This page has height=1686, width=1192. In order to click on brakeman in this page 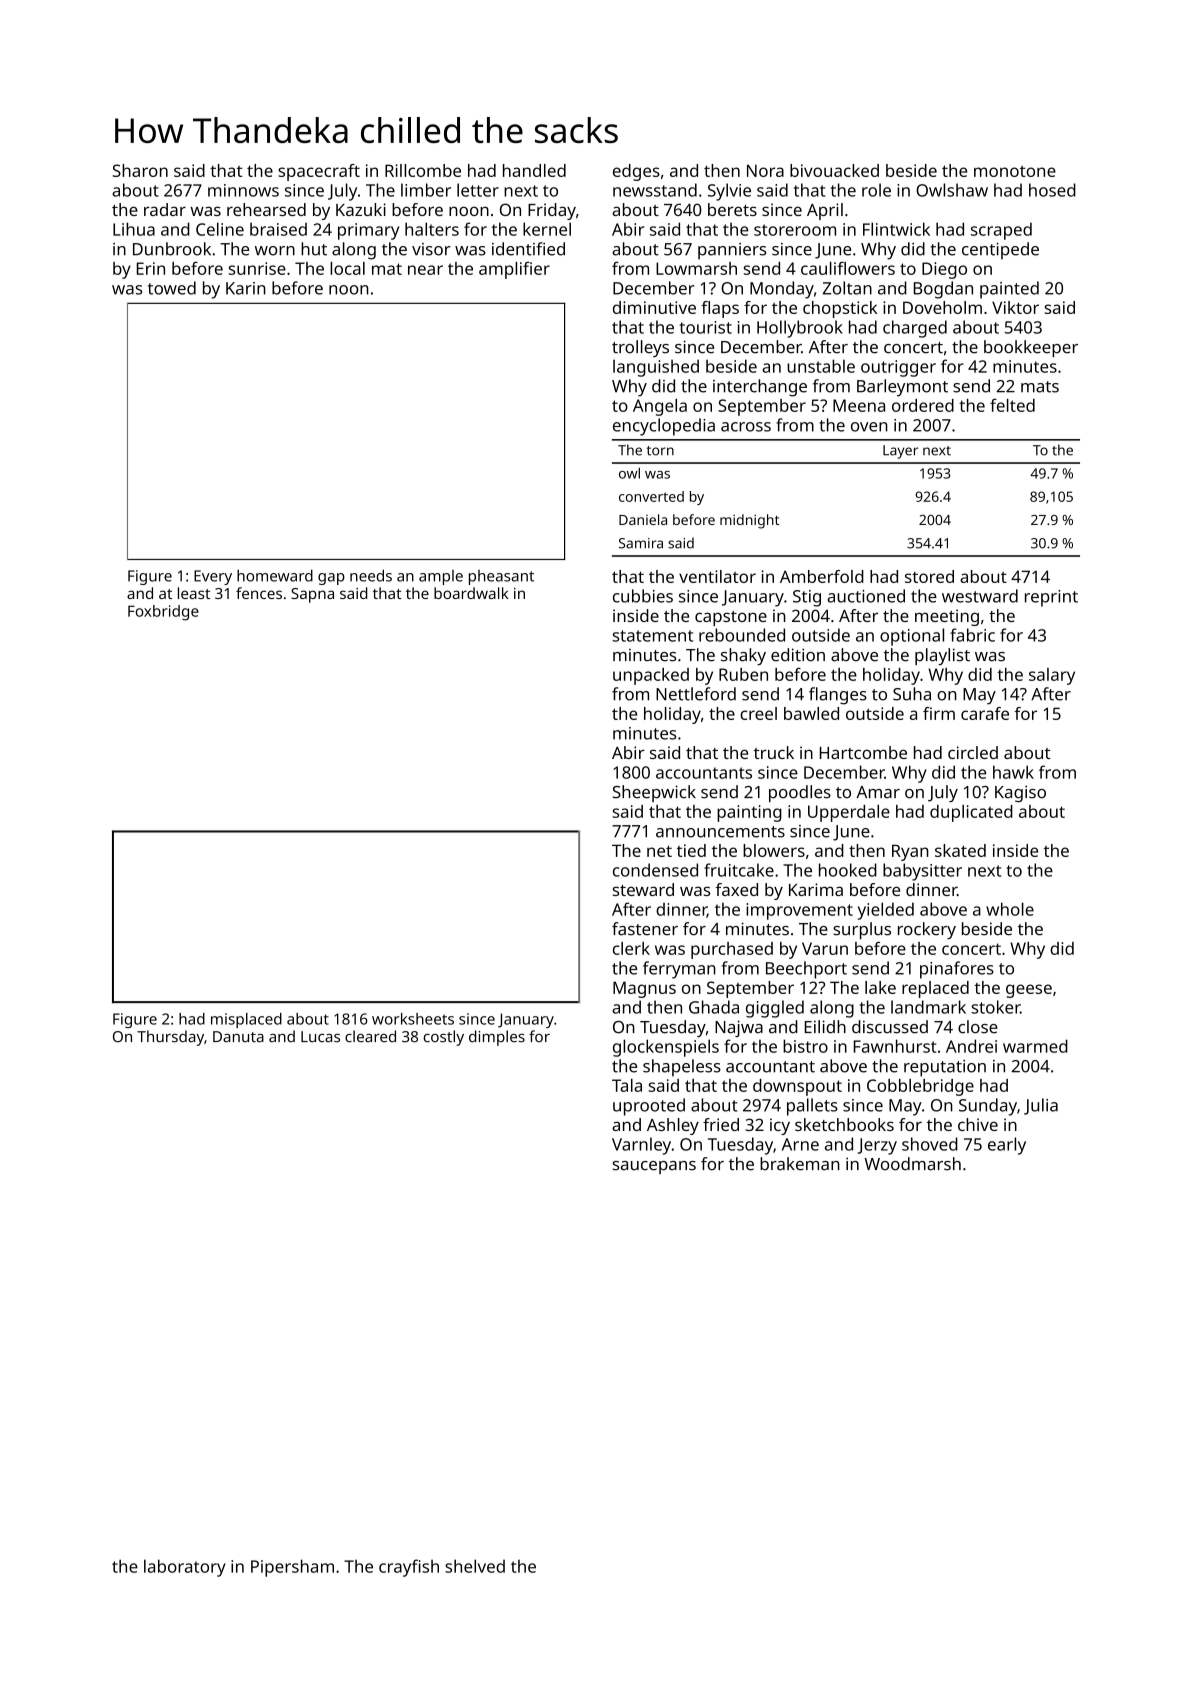, I will do `click(800, 1164)`.
